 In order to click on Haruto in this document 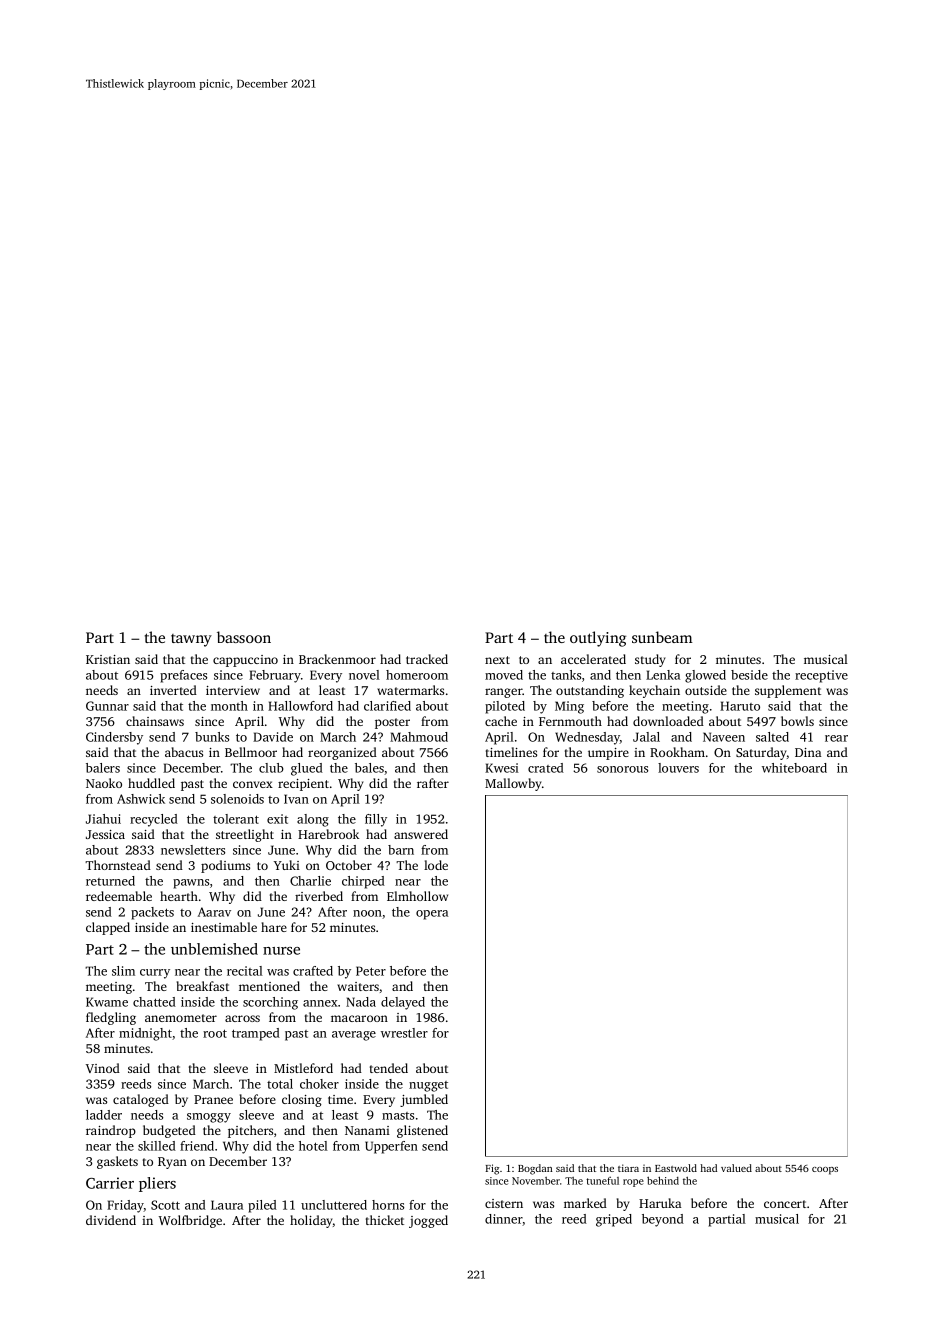, I will do `click(740, 706)`.
